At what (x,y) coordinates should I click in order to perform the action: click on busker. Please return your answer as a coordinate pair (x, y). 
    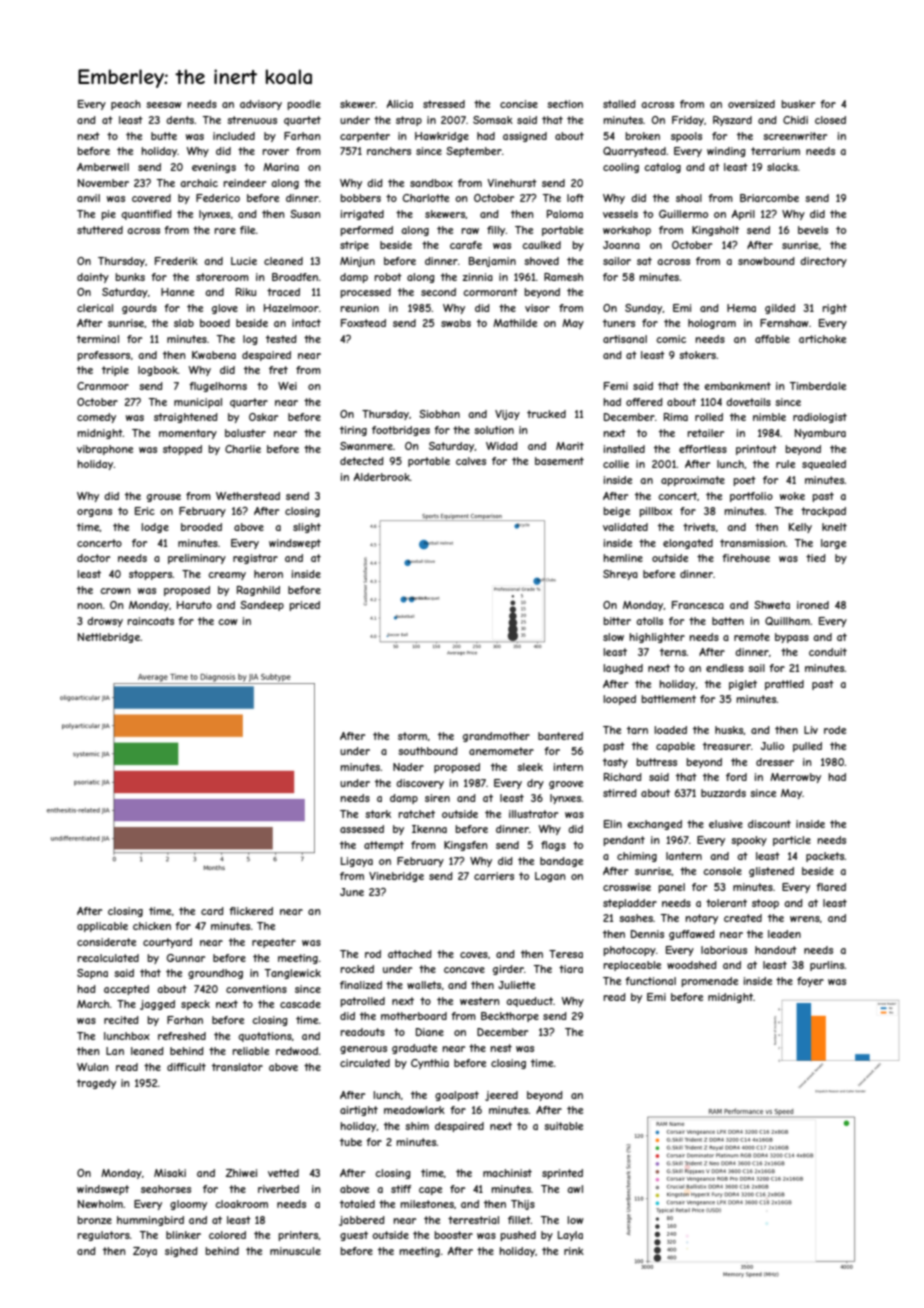
    Looking at the image, I should click on (798, 104).
